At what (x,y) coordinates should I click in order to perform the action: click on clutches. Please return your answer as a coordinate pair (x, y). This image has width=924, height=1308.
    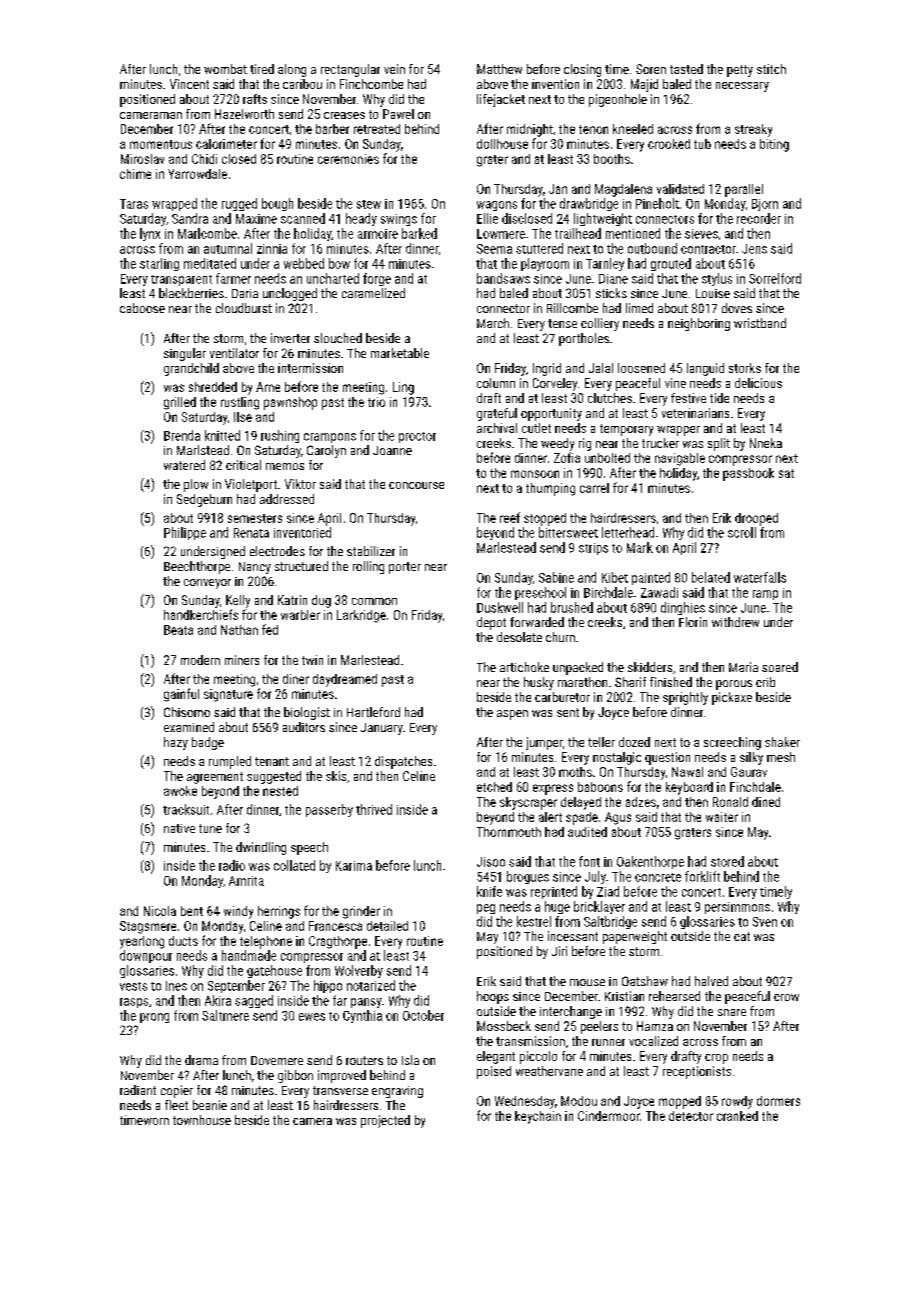
    Looking at the image, I should click on (610, 398).
